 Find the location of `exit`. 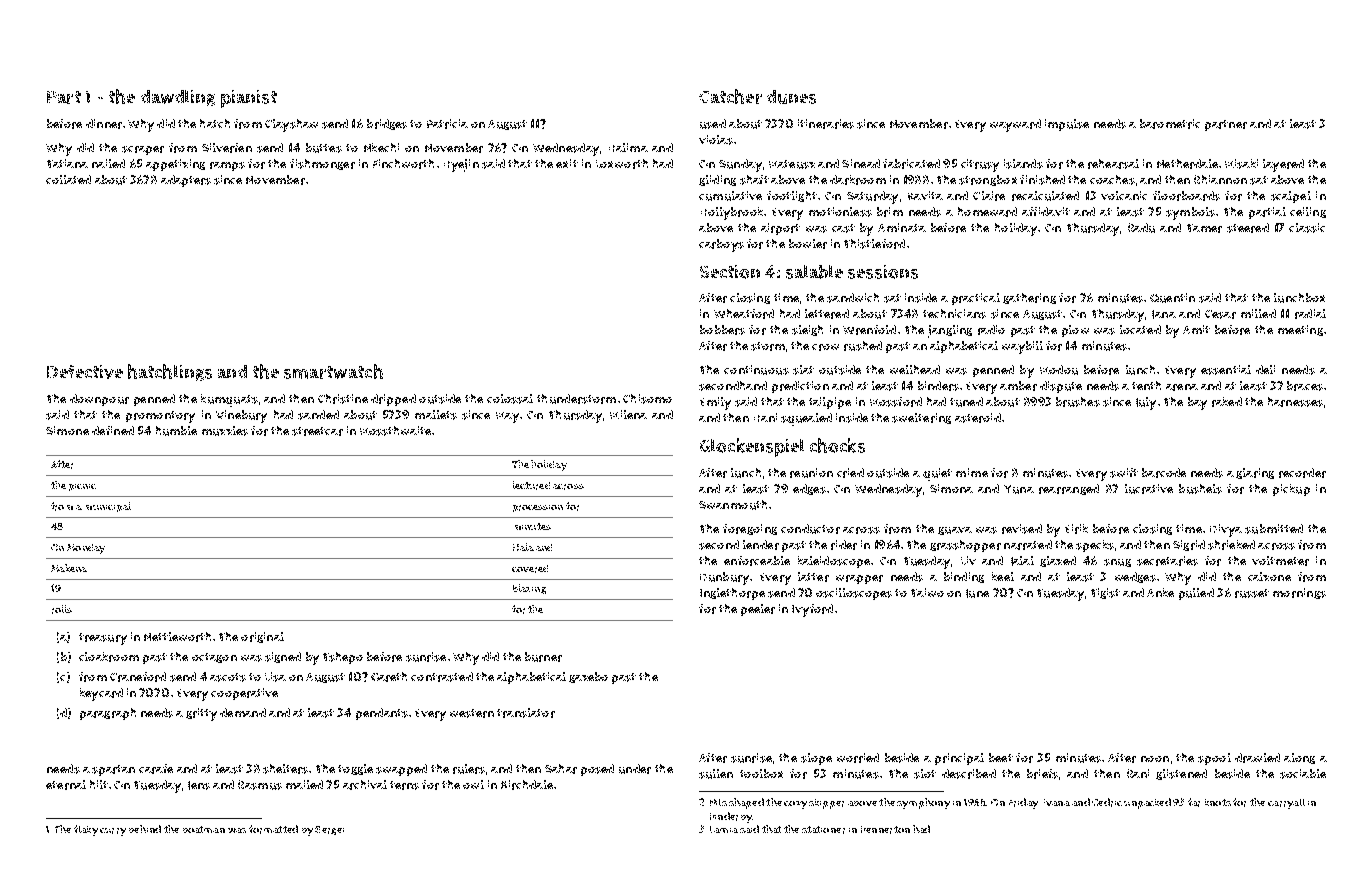

exit is located at coordinates (567, 163).
